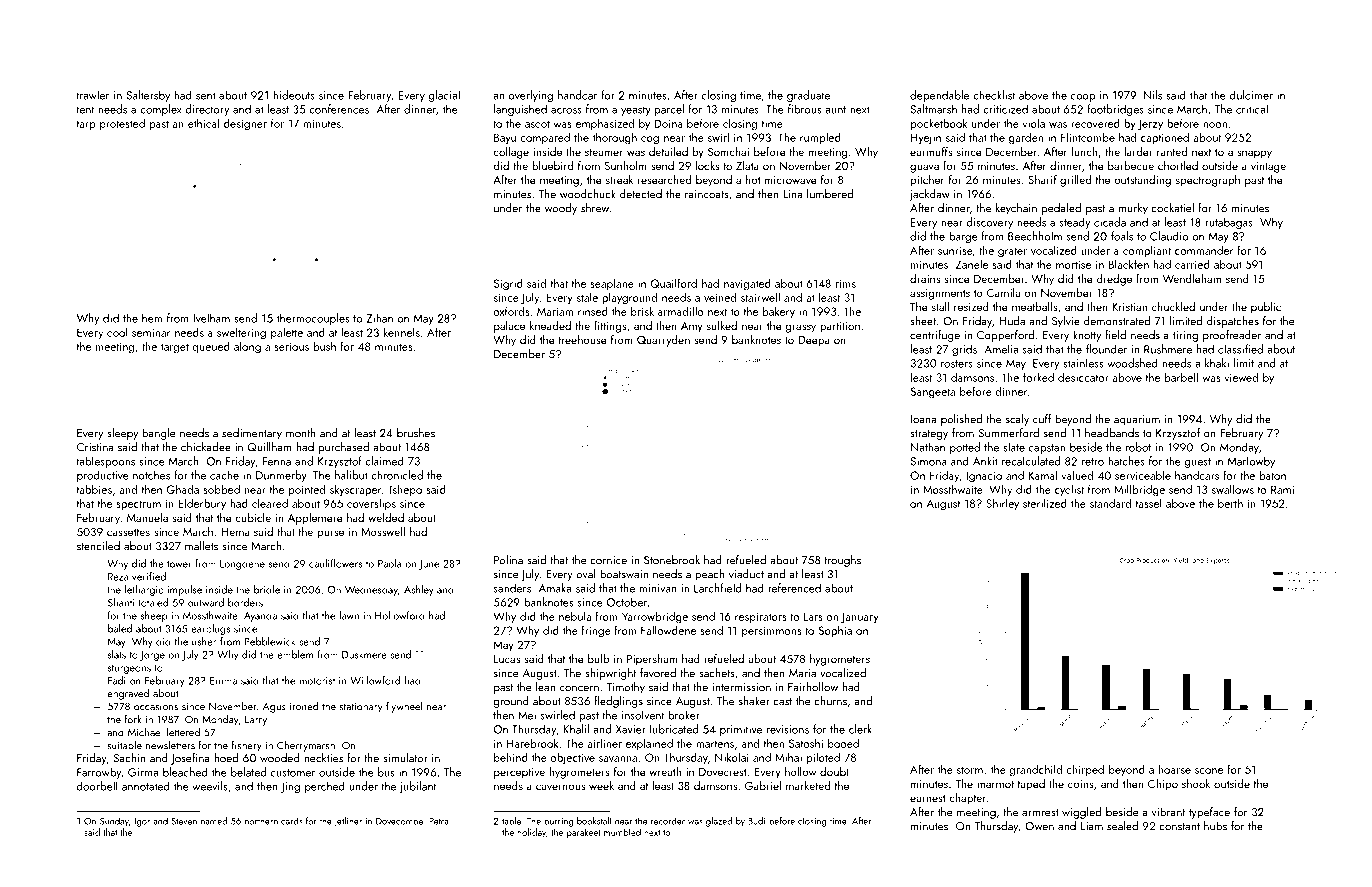 This screenshot has height=887, width=1372. Describe the element at coordinates (622, 832) in the screenshot. I see `mumbled` at that location.
